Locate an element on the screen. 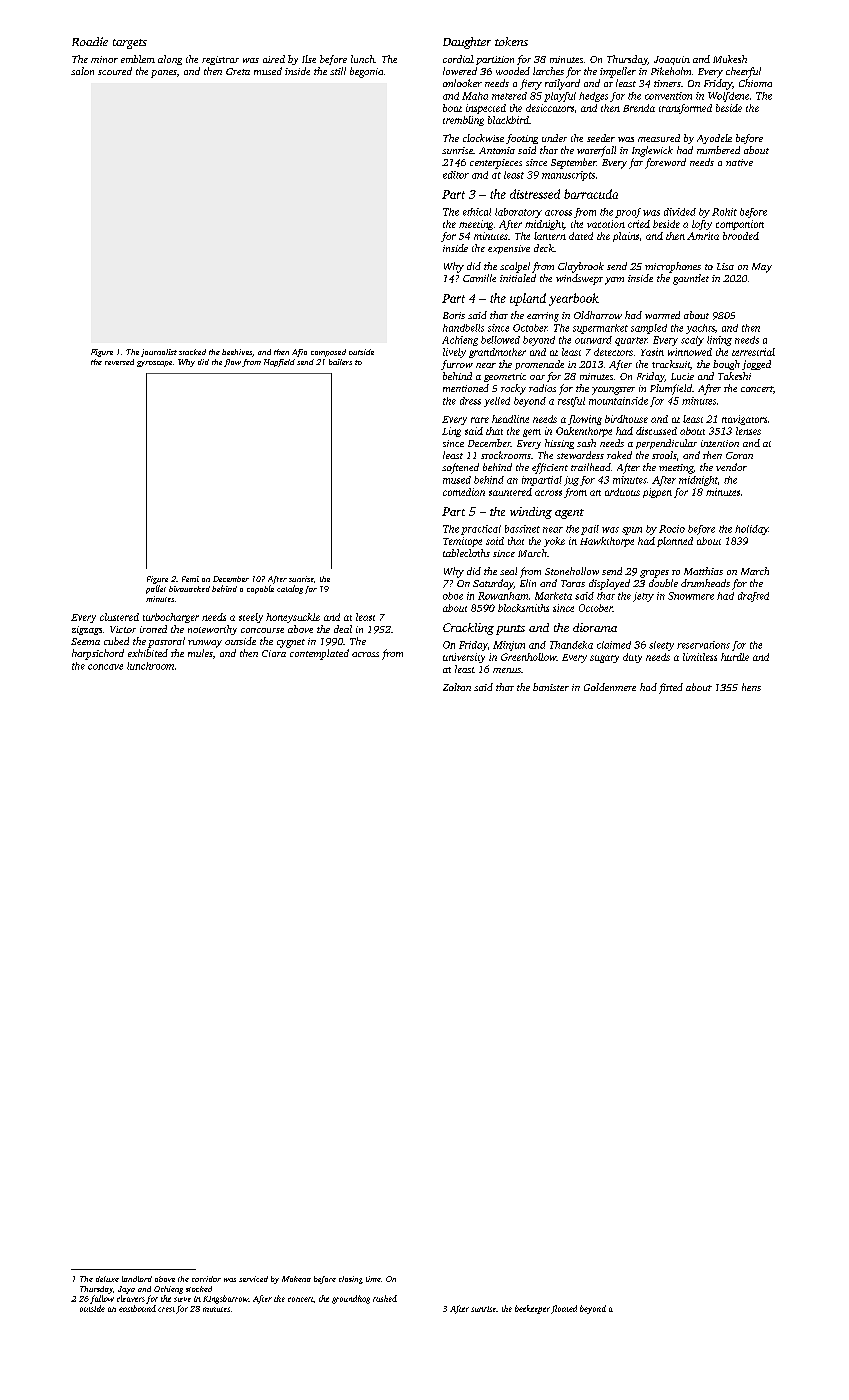 Image resolution: width=849 pixels, height=1400 pixels. Rocio is located at coordinates (672, 529).
